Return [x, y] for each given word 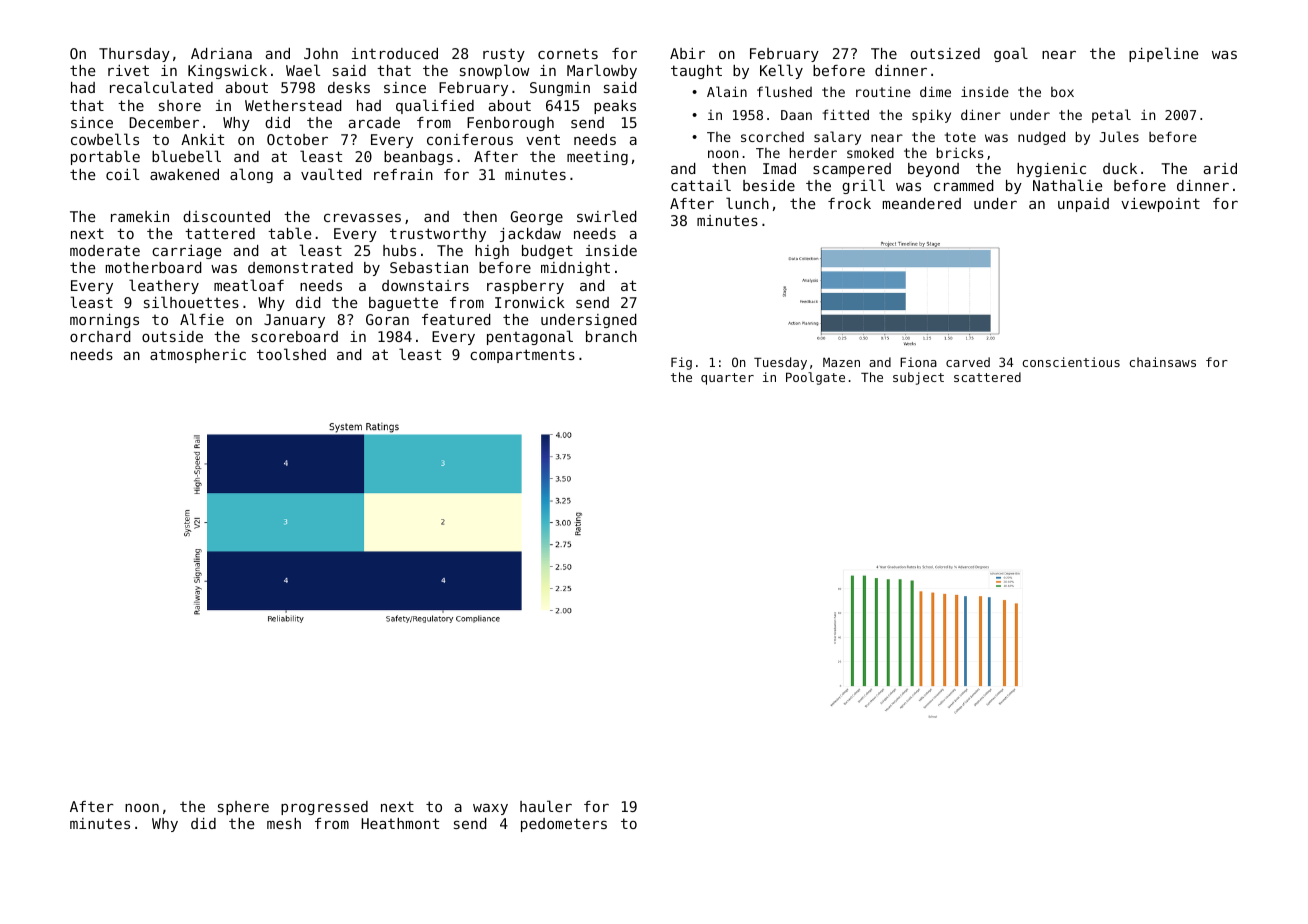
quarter [727, 379]
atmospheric [198, 356]
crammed [964, 185]
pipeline [1163, 54]
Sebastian [429, 267]
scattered [987, 377]
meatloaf [249, 285]
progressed [324, 808]
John [321, 53]
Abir [687, 53]
